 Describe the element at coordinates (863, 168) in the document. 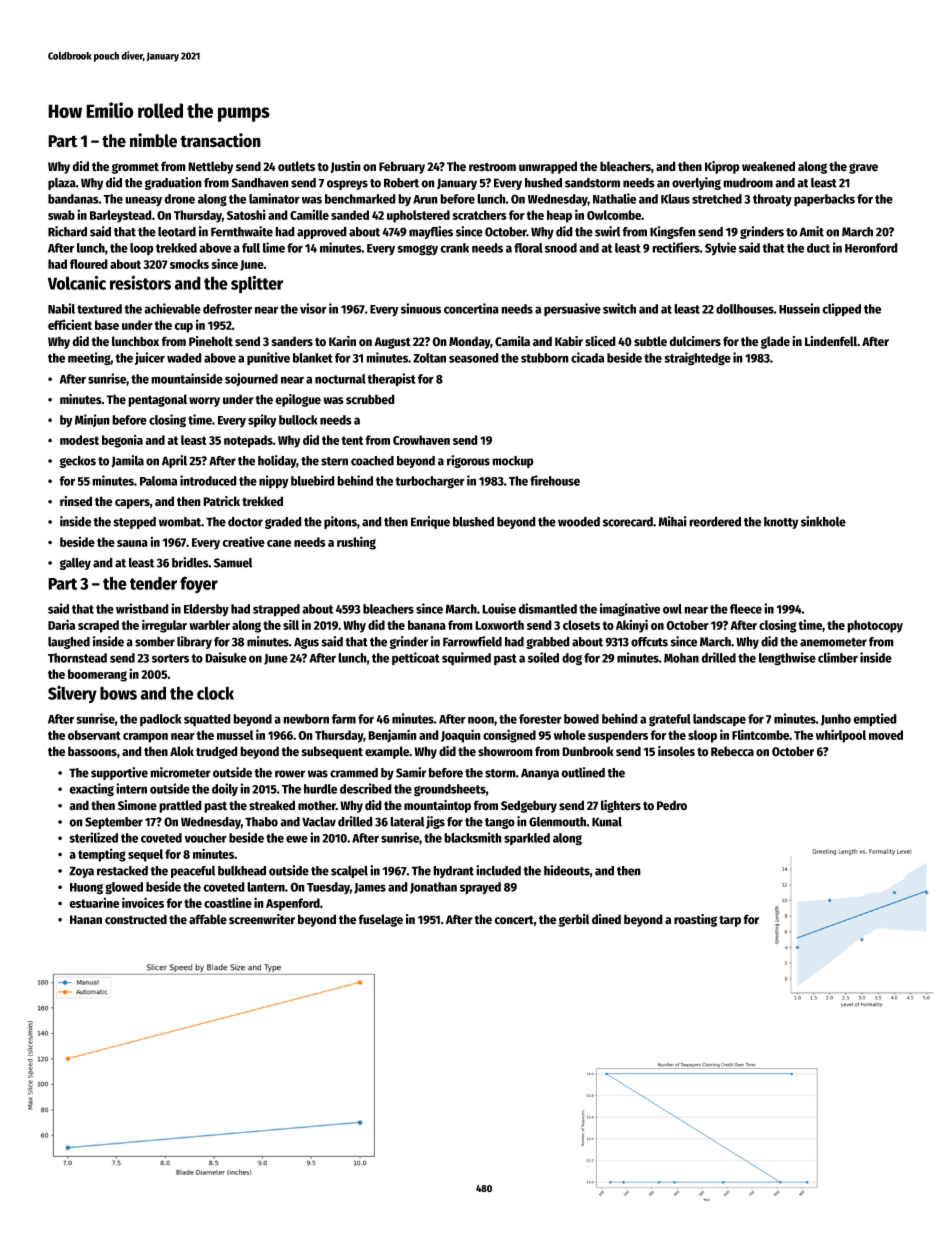

I see `grave` at that location.
